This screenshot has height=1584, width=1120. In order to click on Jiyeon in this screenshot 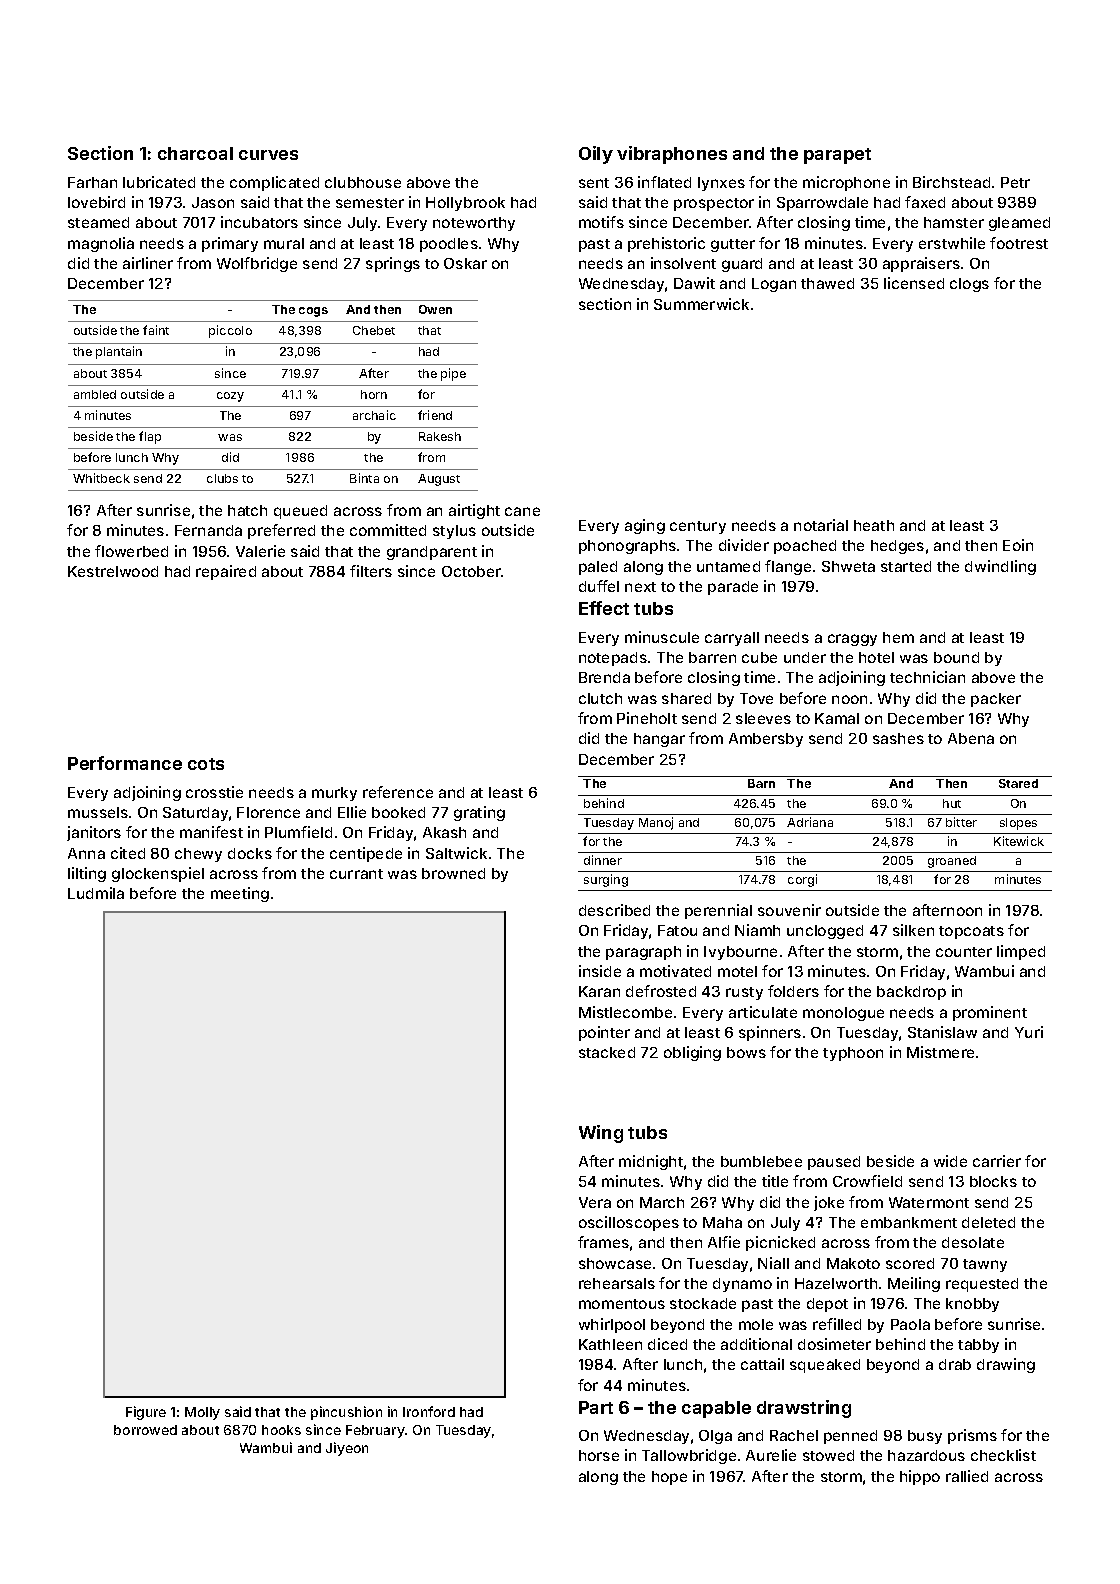, I will do `click(347, 1449)`.
